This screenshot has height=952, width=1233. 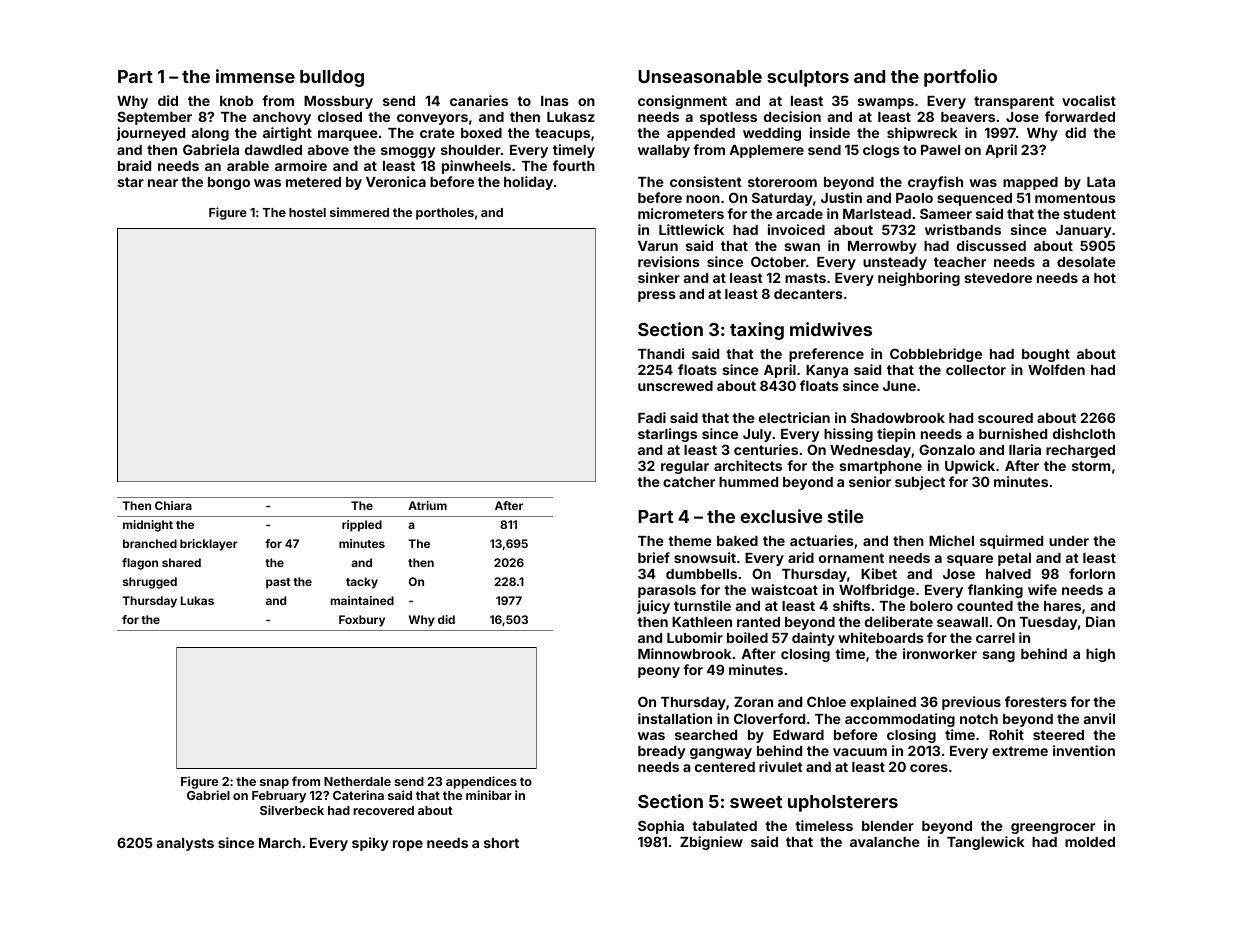 What do you see at coordinates (1005, 418) in the screenshot?
I see `scoured` at bounding box center [1005, 418].
